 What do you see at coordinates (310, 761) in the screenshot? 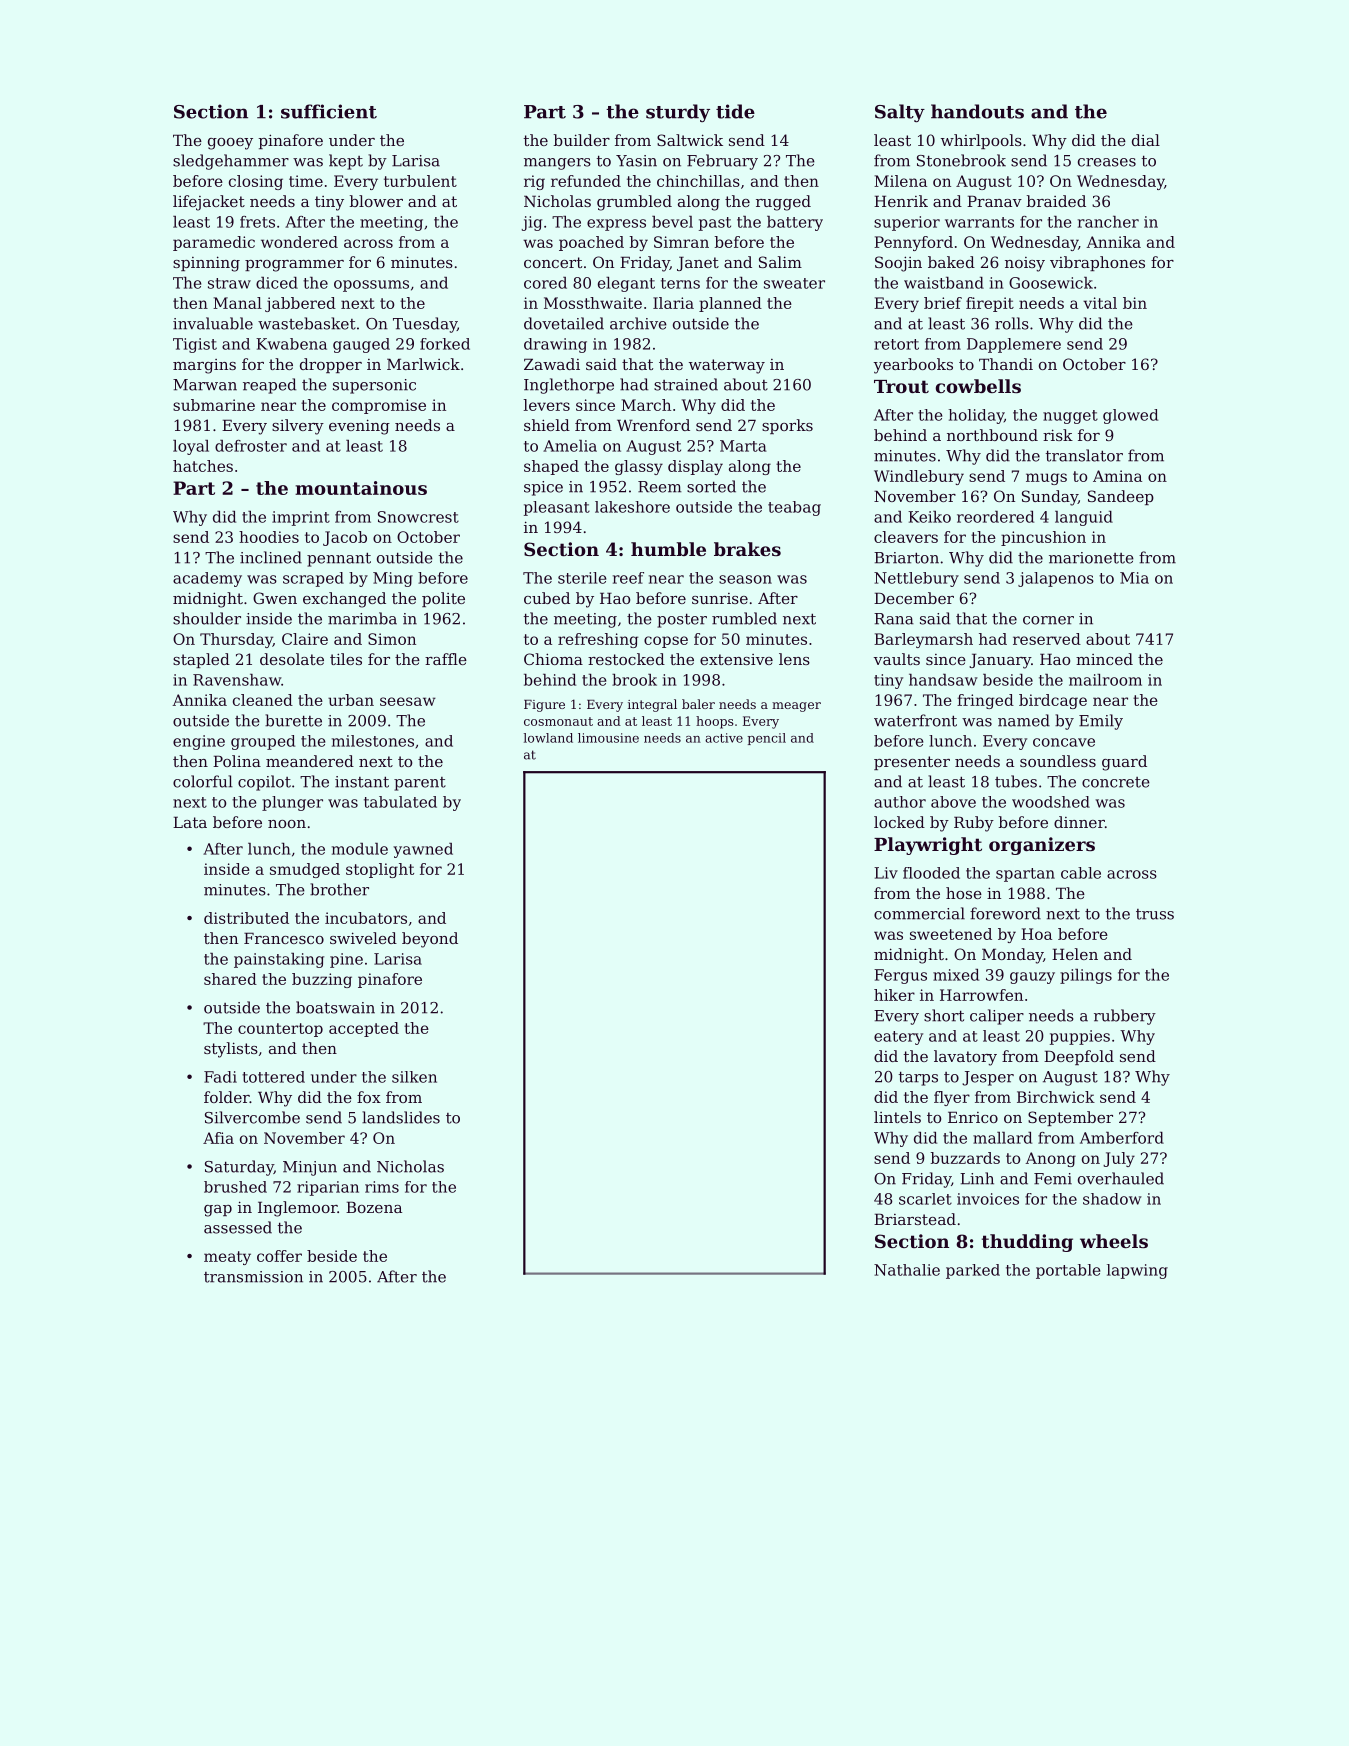
I see `meandered` at bounding box center [310, 761].
